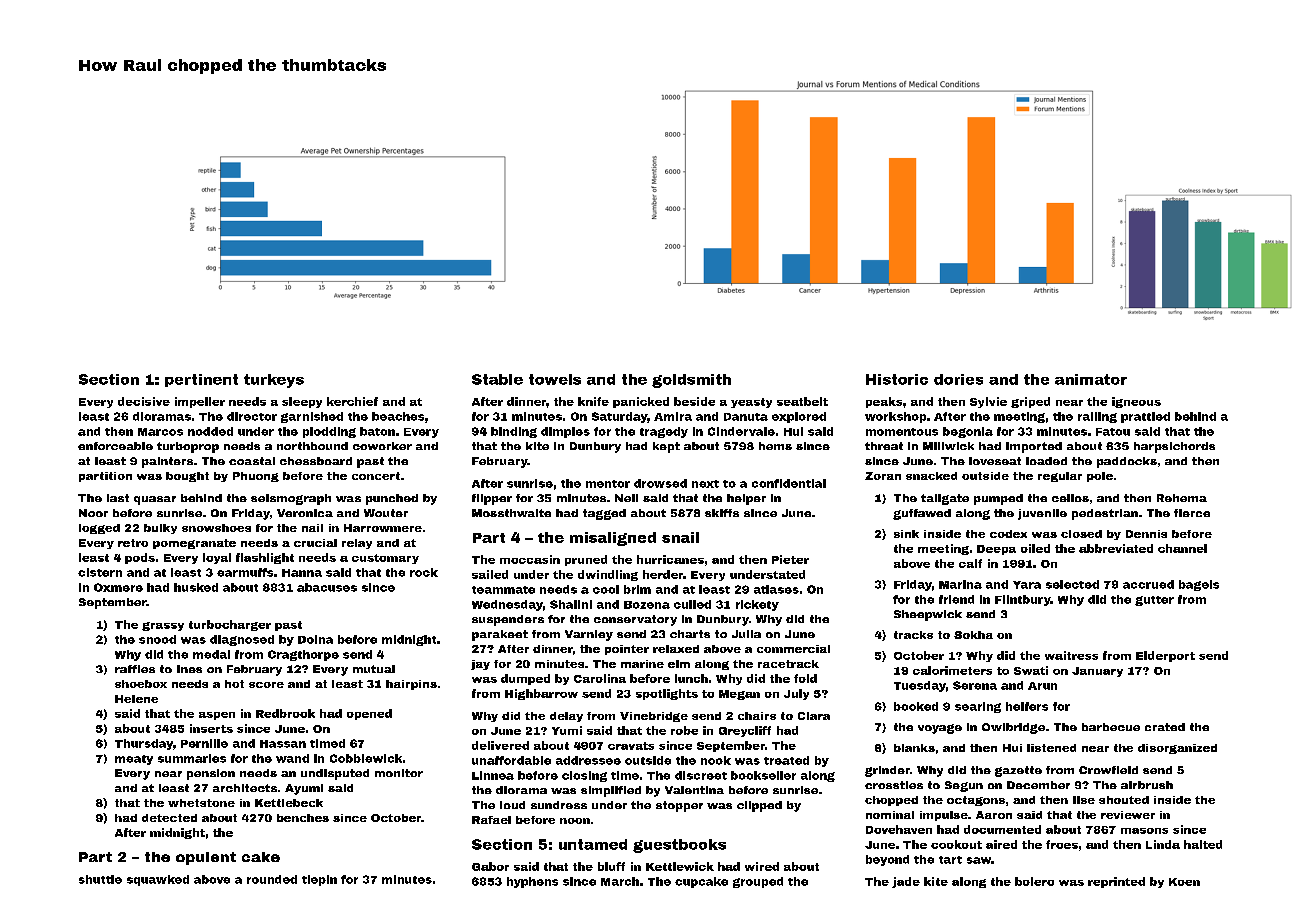 This screenshot has width=1308, height=924. What do you see at coordinates (136, 699) in the screenshot?
I see `Helene` at bounding box center [136, 699].
